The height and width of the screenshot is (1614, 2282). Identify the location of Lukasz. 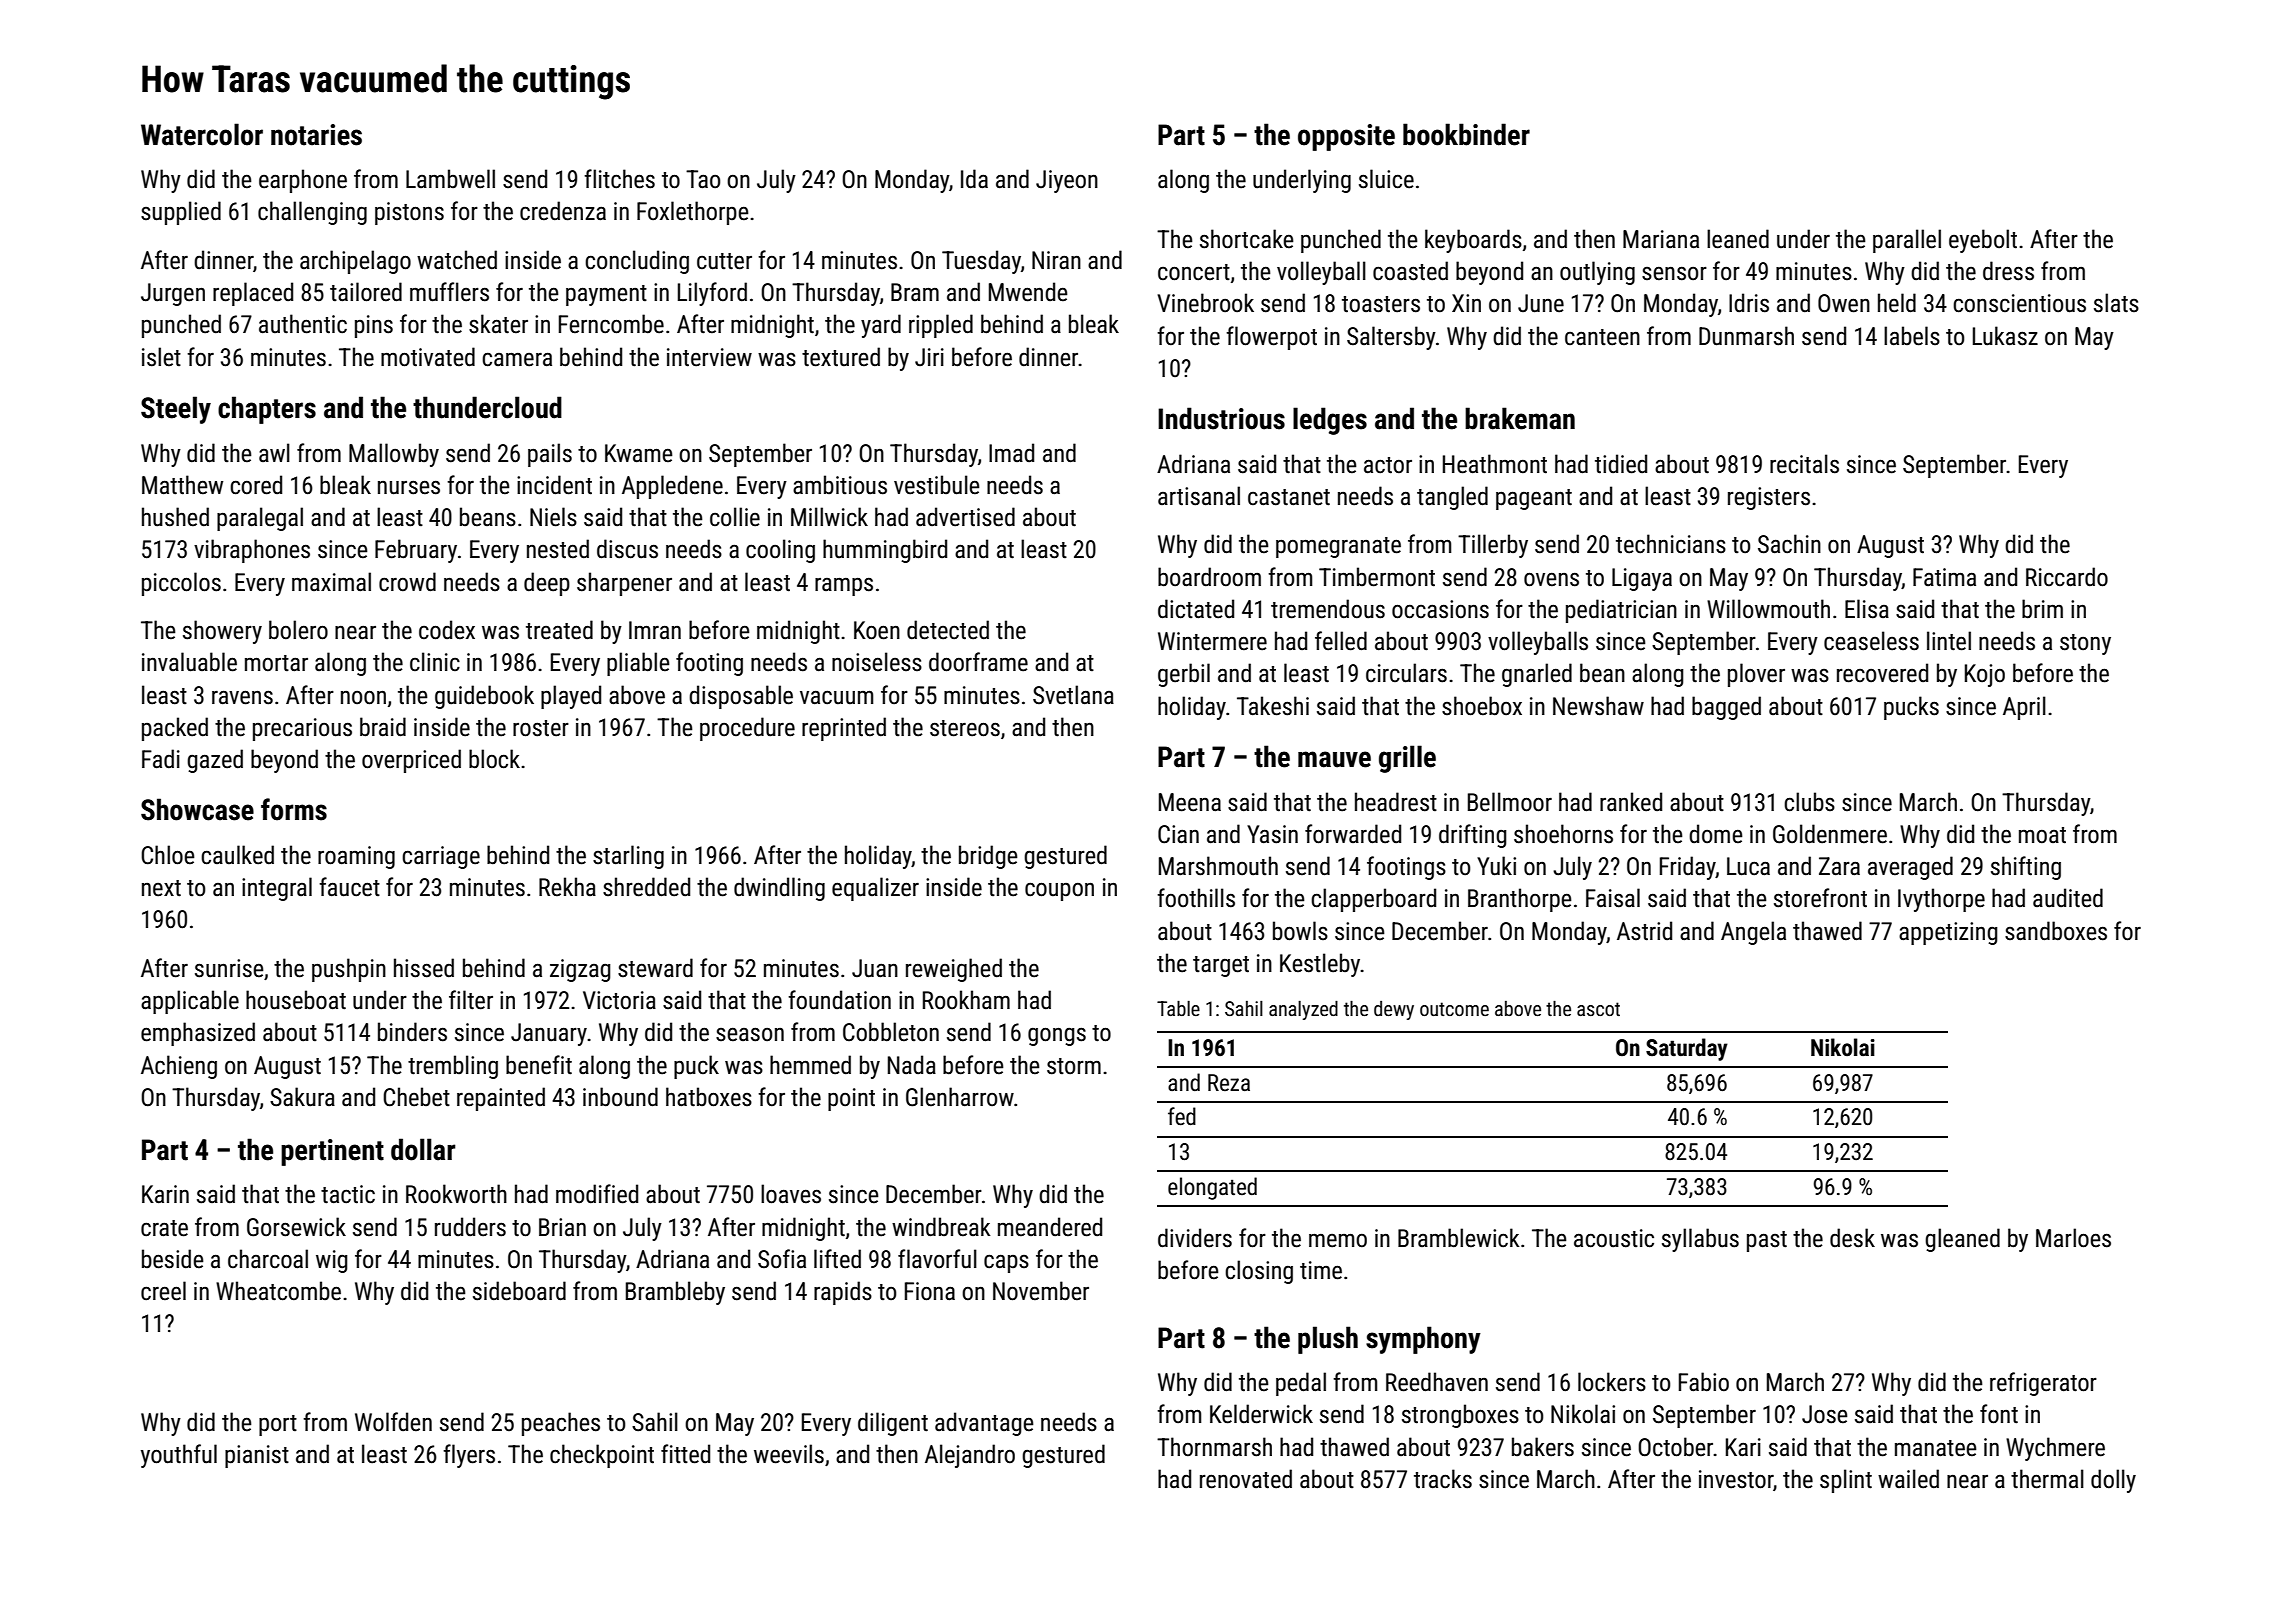
(2005, 336).
